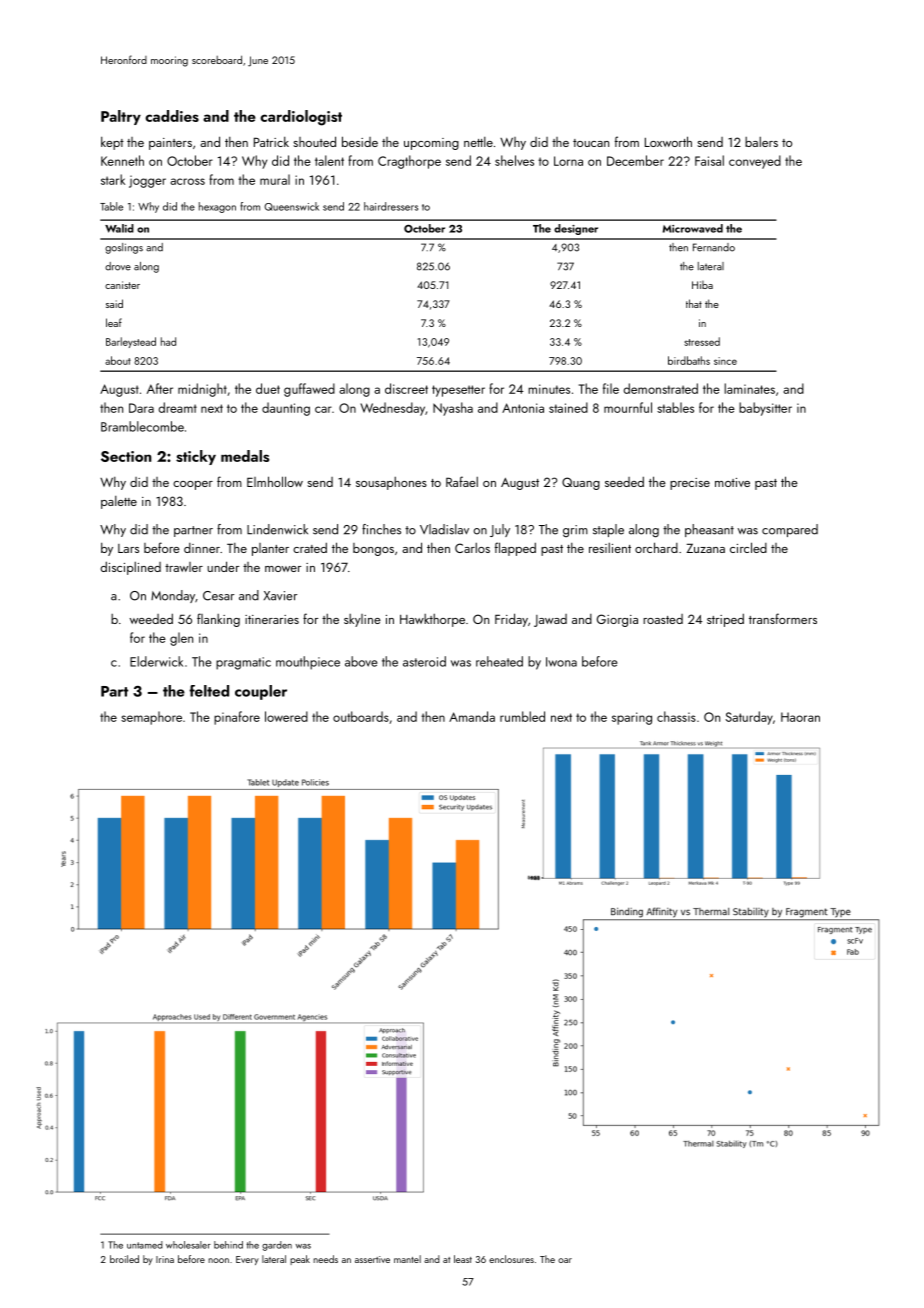 Image resolution: width=924 pixels, height=1308 pixels. I want to click on that, so click(694, 303).
